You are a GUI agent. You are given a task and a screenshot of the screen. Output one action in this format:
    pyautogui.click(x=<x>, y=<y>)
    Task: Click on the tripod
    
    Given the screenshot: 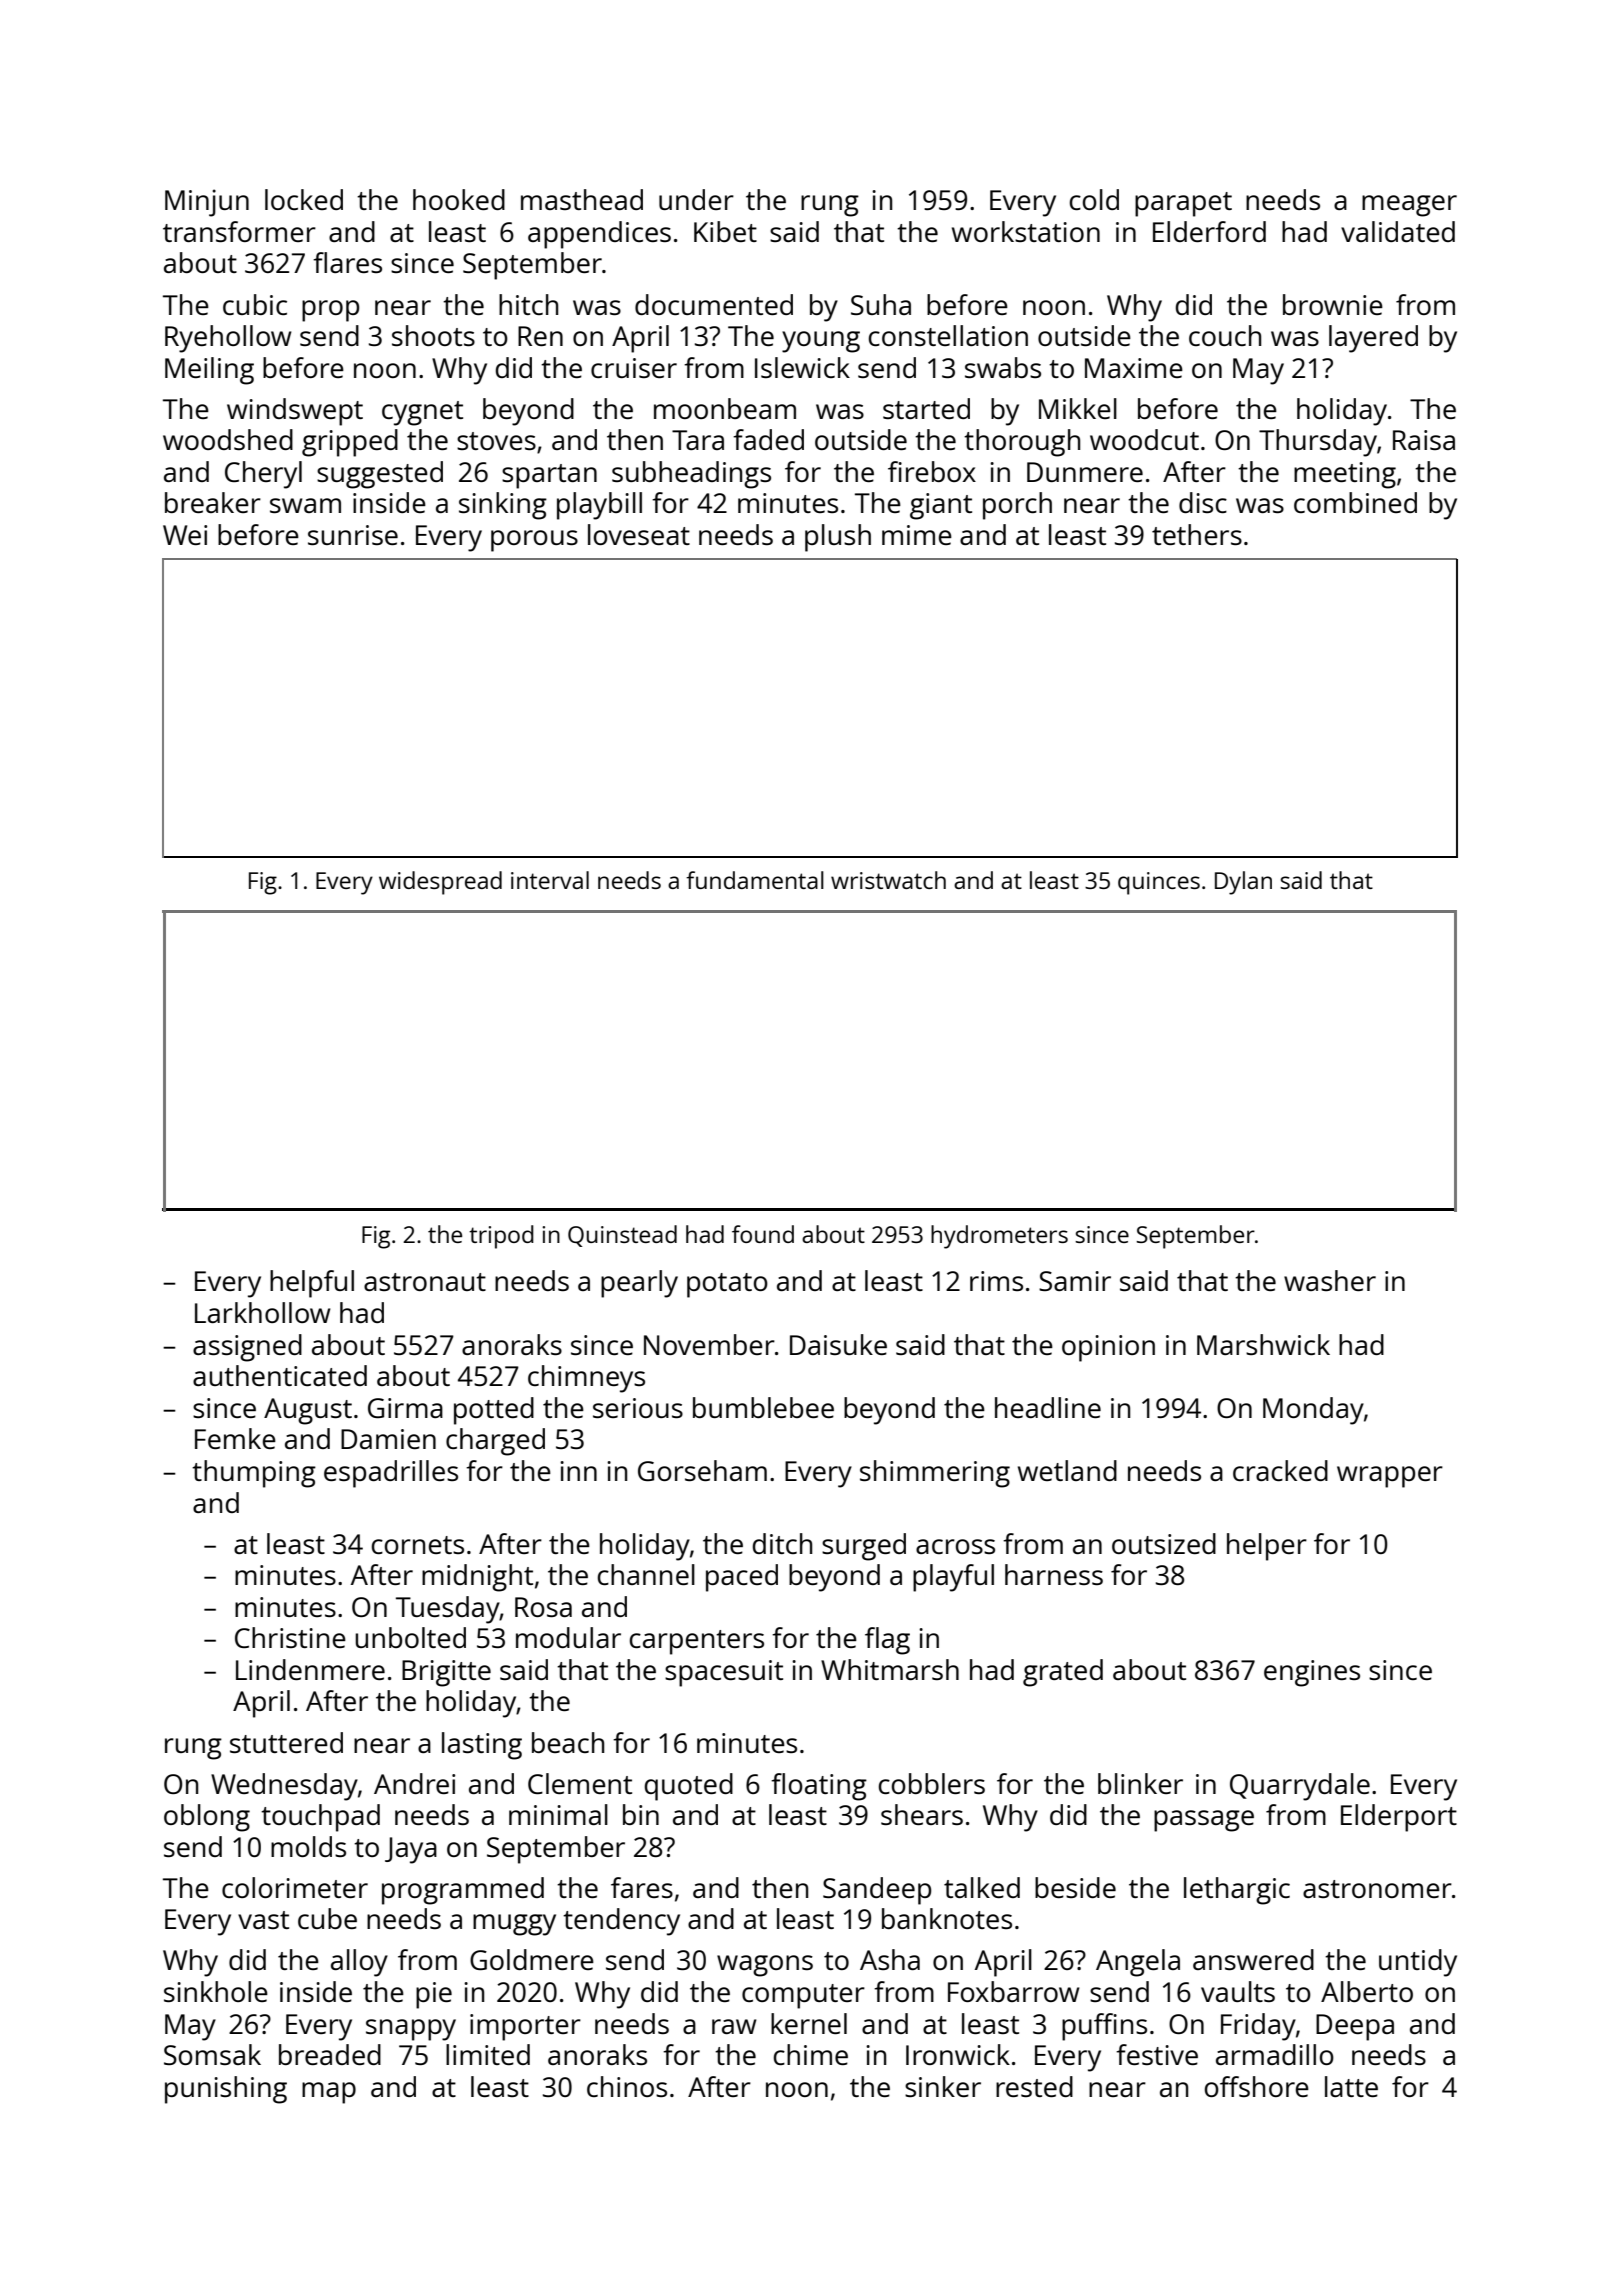 What is the action you would take?
    pyautogui.click(x=501, y=1237)
